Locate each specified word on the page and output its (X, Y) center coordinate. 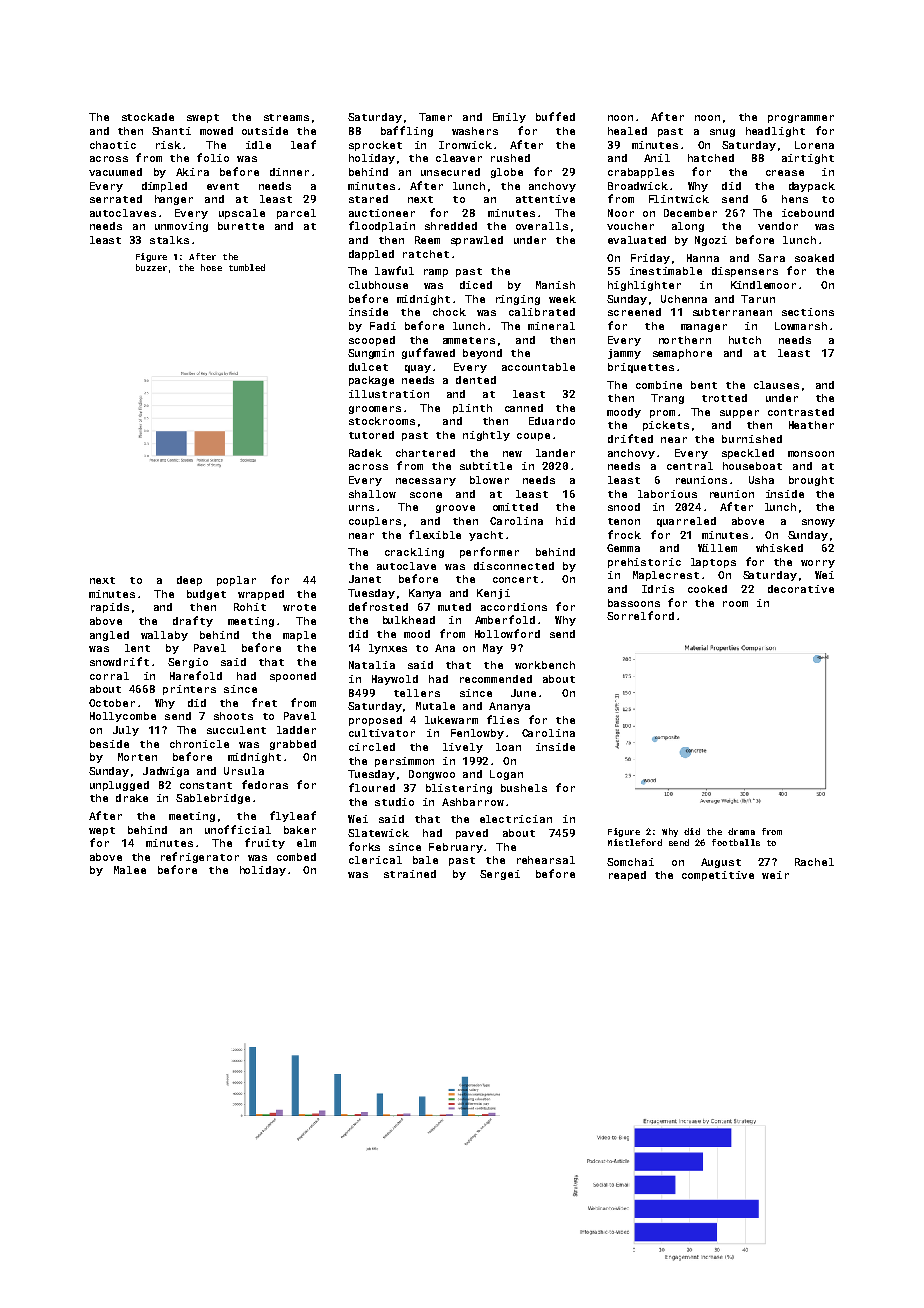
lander (555, 453)
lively (463, 748)
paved (472, 834)
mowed (216, 131)
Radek (365, 453)
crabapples (641, 173)
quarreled (686, 522)
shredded (451, 226)
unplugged (119, 786)
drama (741, 831)
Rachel (814, 862)
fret (264, 702)
